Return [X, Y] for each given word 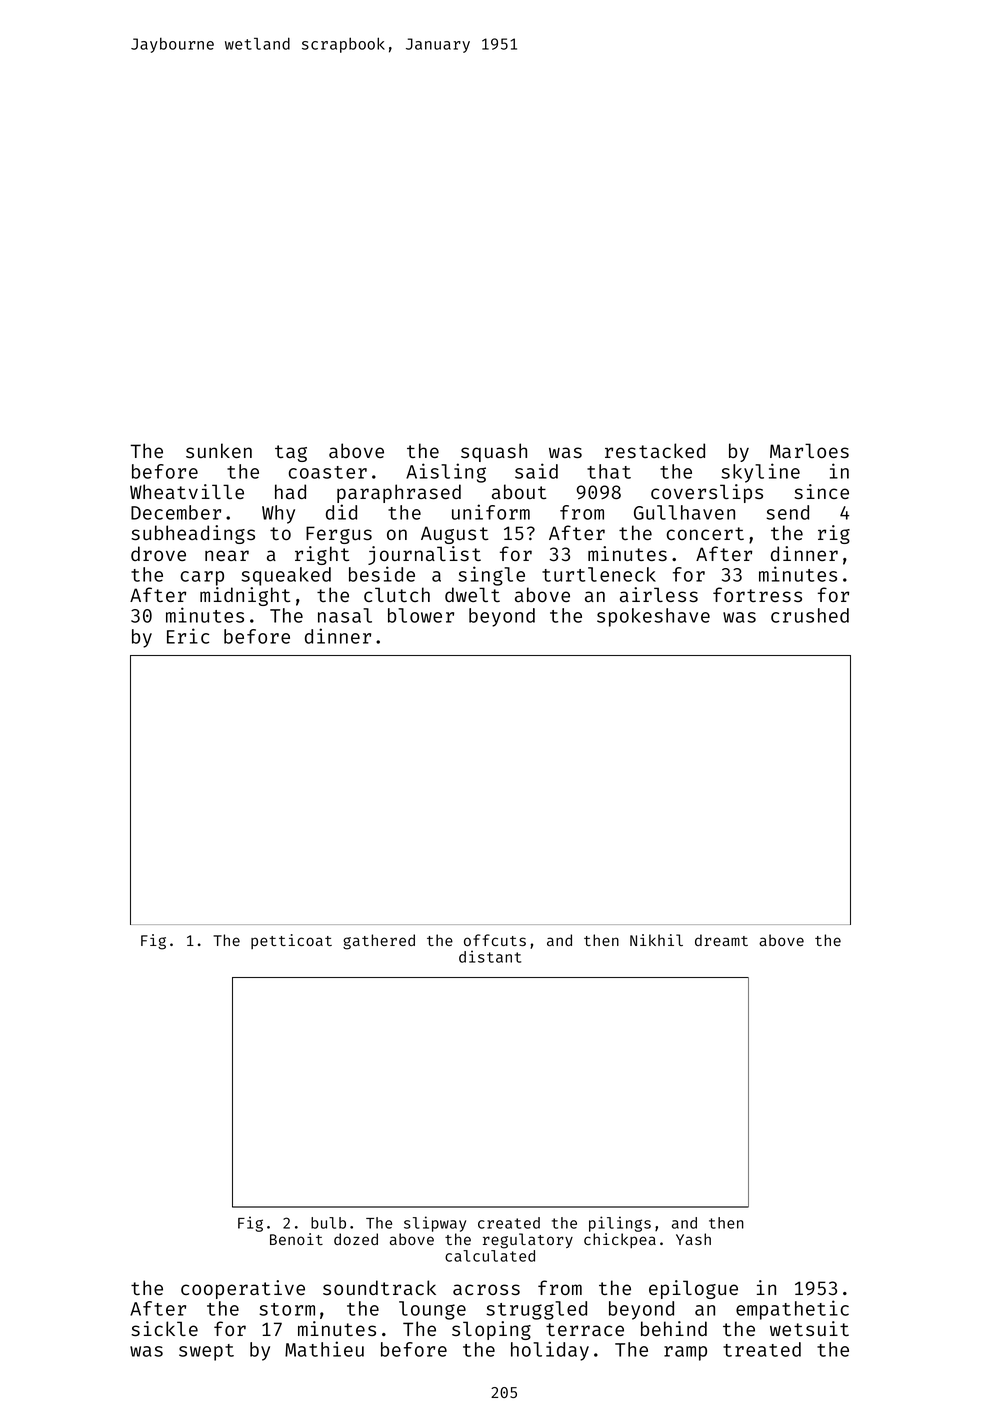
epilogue [693, 1289]
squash [494, 452]
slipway [435, 1224]
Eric [188, 636]
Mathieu [324, 1349]
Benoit [296, 1239]
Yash [693, 1239]
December [176, 512]
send [787, 512]
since [821, 491]
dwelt [472, 594]
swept [206, 1352]
